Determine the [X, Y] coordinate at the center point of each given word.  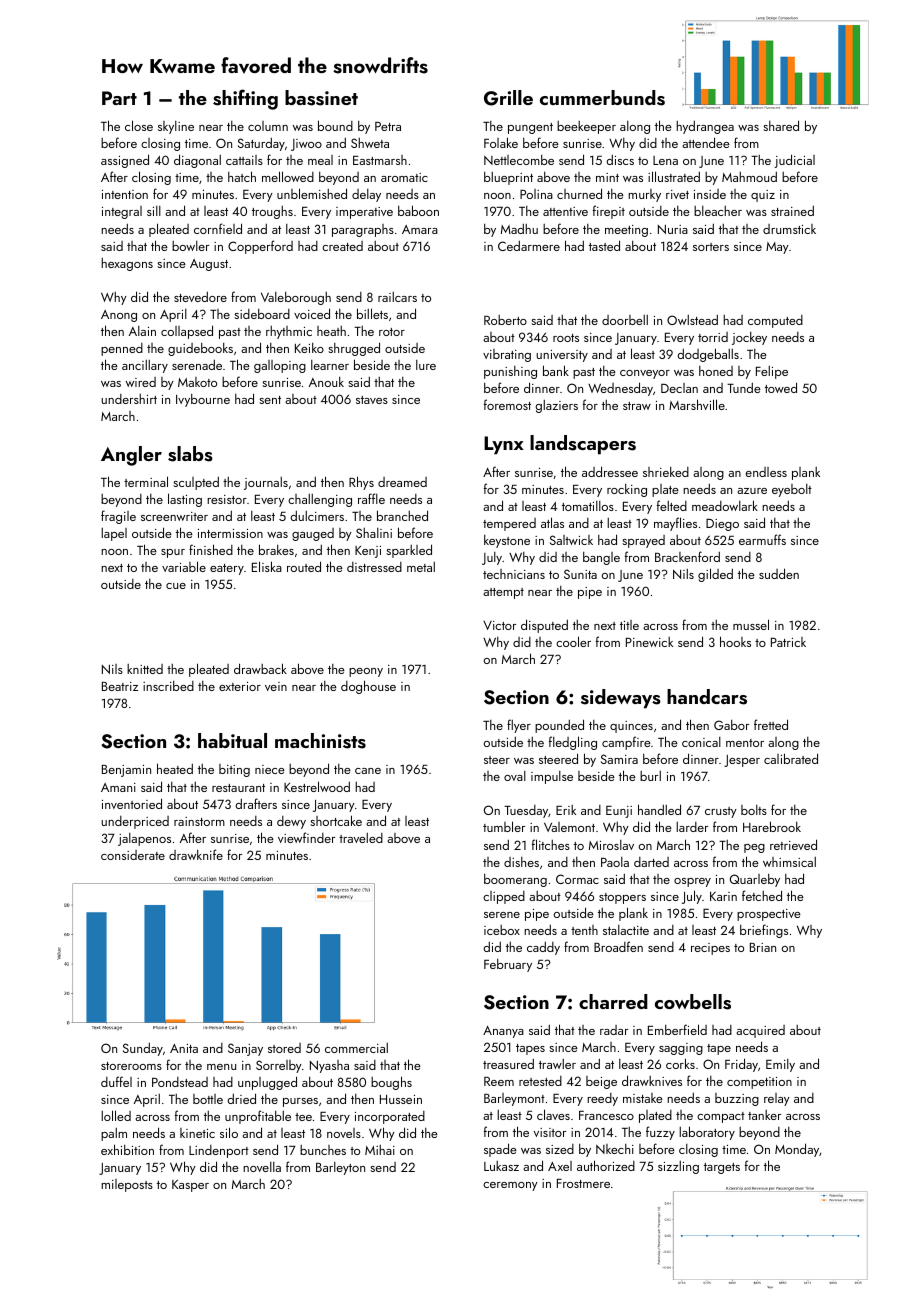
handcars [707, 697]
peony [366, 672]
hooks [735, 641]
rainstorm [199, 821]
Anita [184, 1048]
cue [176, 586]
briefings [764, 931]
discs [620, 159]
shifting [245, 99]
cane [368, 771]
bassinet [321, 98]
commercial [356, 1048]
